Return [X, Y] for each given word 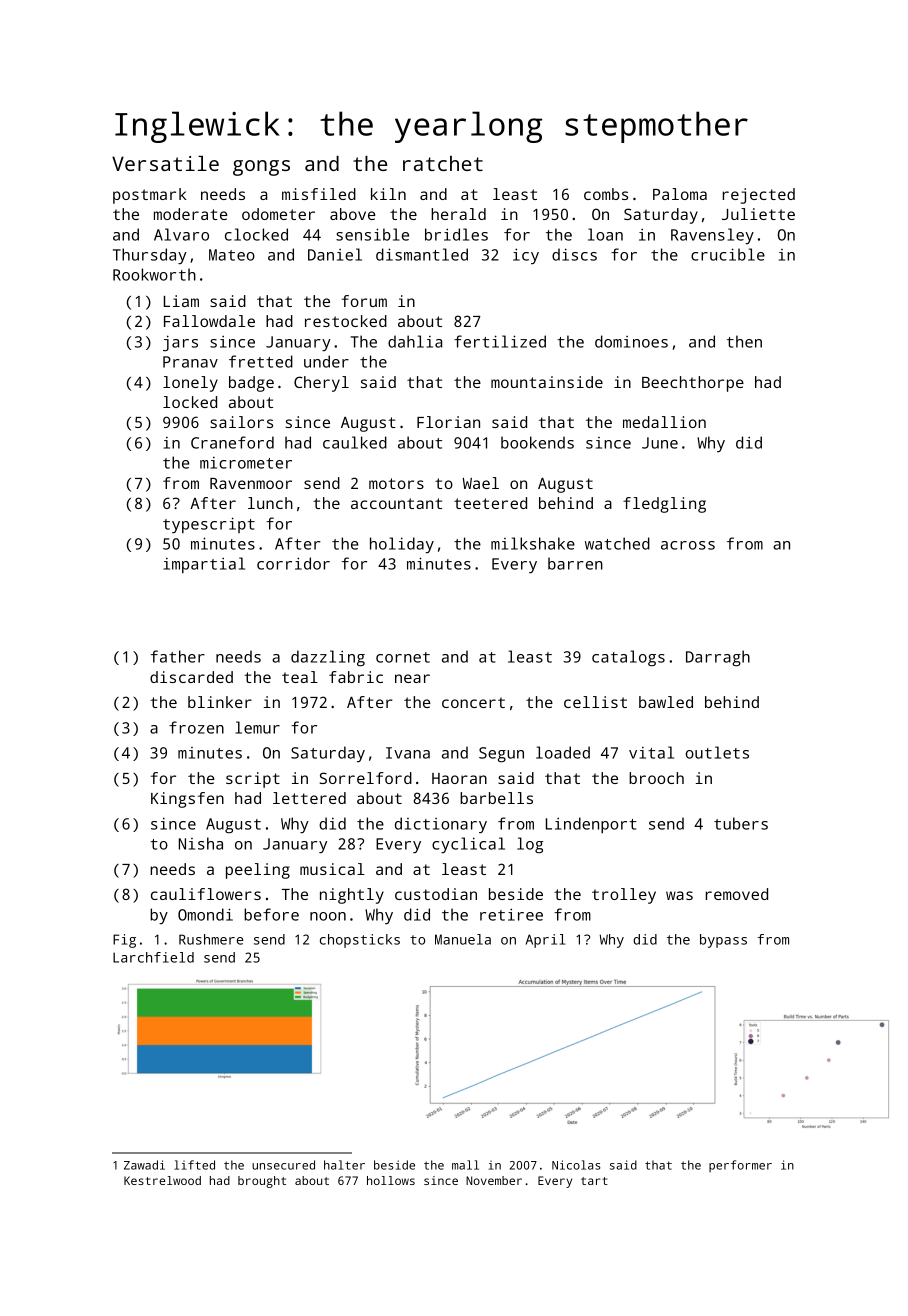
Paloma [680, 194]
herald [458, 214]
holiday [402, 545]
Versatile [165, 163]
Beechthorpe [693, 384]
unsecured [283, 1165]
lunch [270, 503]
